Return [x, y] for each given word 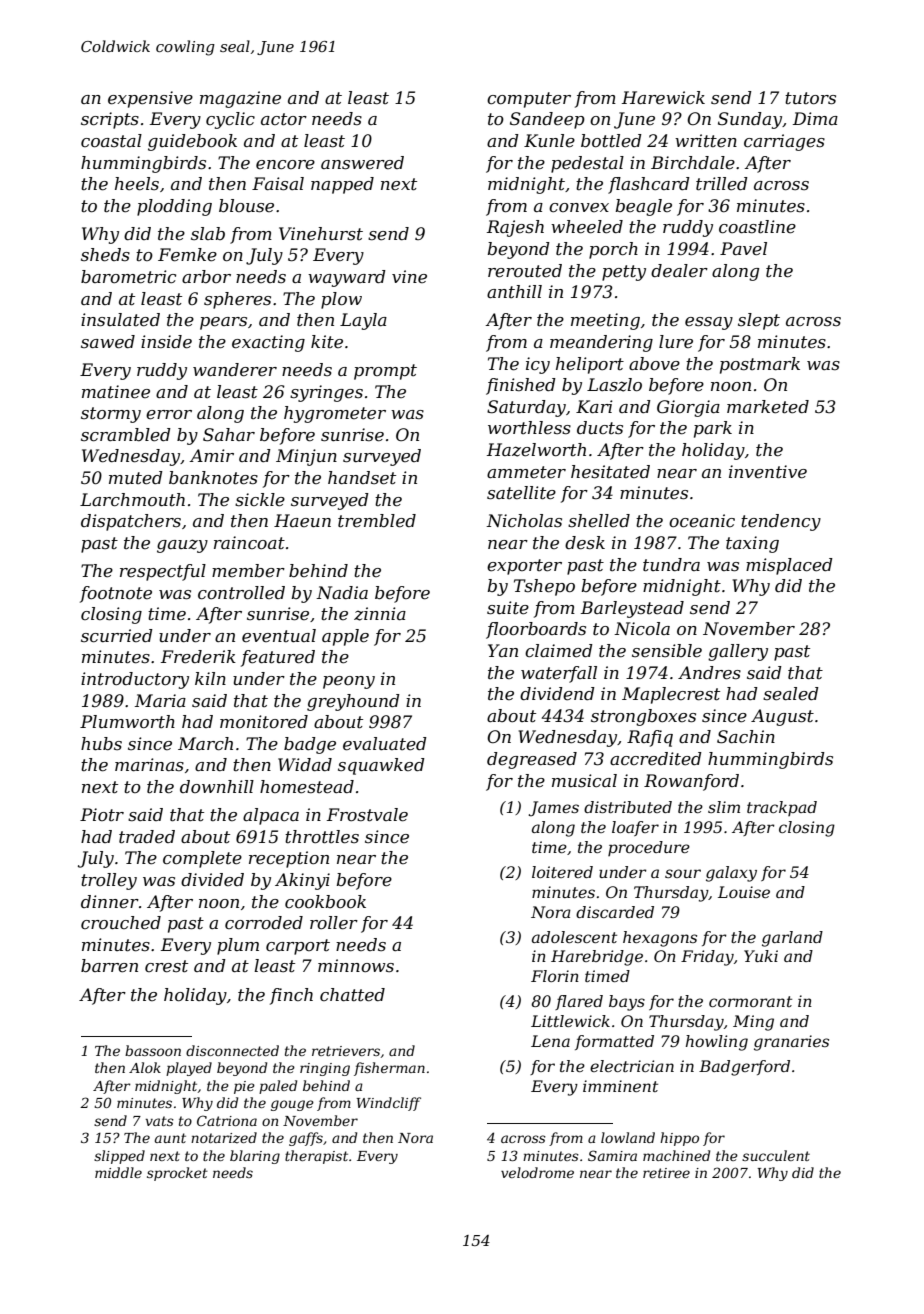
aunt [170, 1138]
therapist [316, 1157]
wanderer [235, 370]
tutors [810, 98]
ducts [600, 428]
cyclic [230, 120]
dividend [557, 694]
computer [529, 100]
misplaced [789, 566]
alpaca [271, 816]
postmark [760, 365]
